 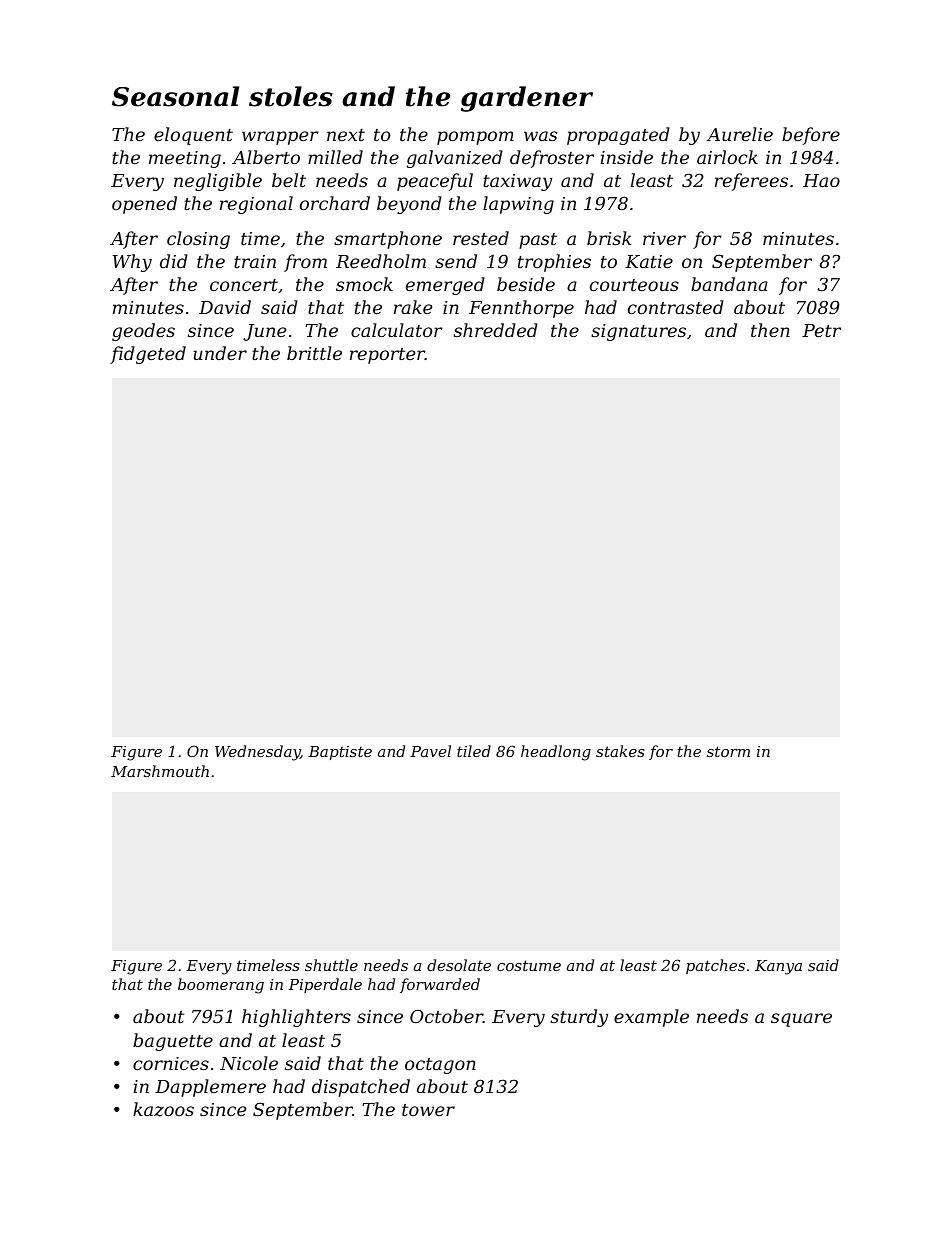 I want to click on Marshmouth, so click(x=160, y=771).
